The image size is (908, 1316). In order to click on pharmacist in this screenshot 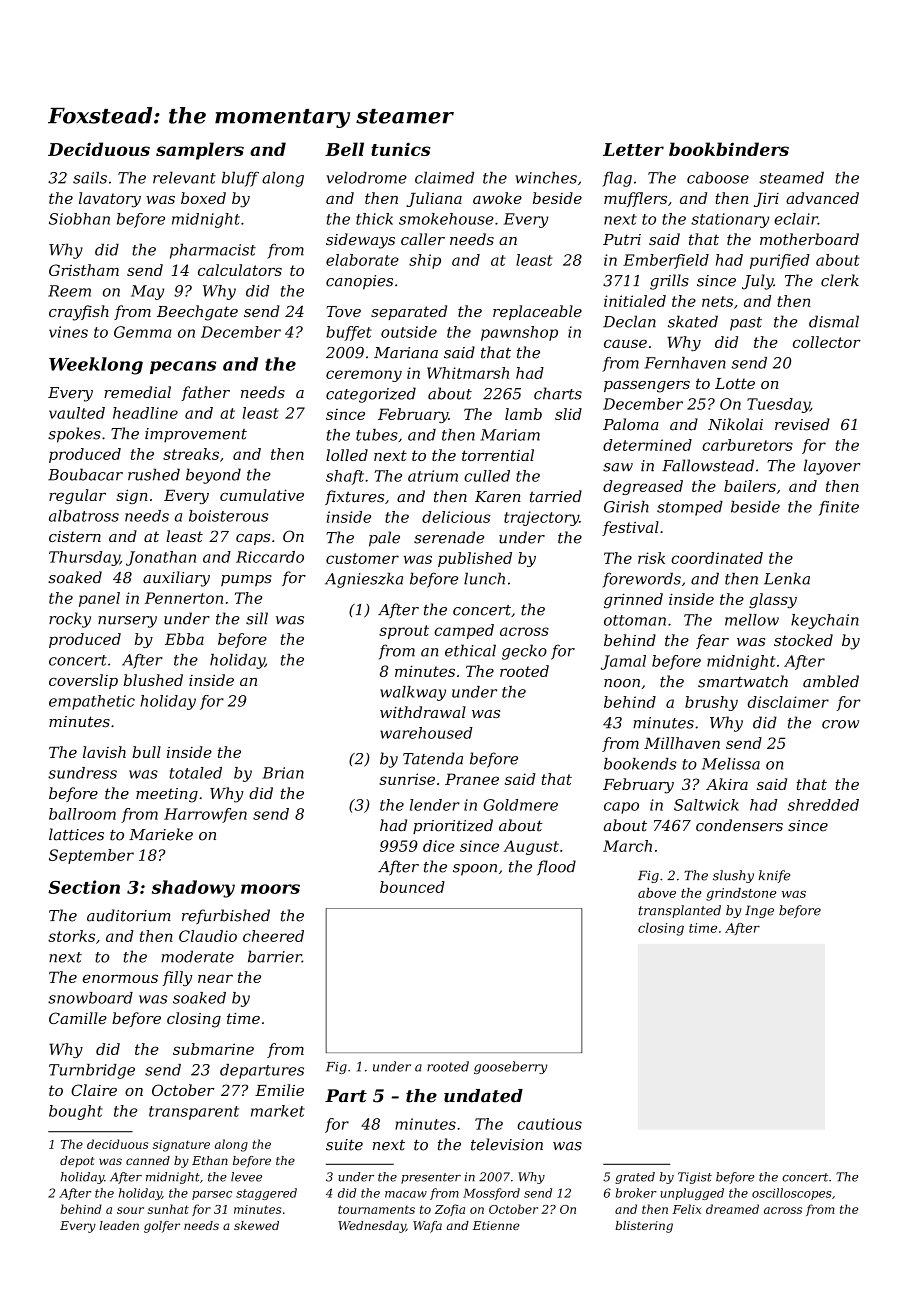, I will do `click(213, 251)`.
